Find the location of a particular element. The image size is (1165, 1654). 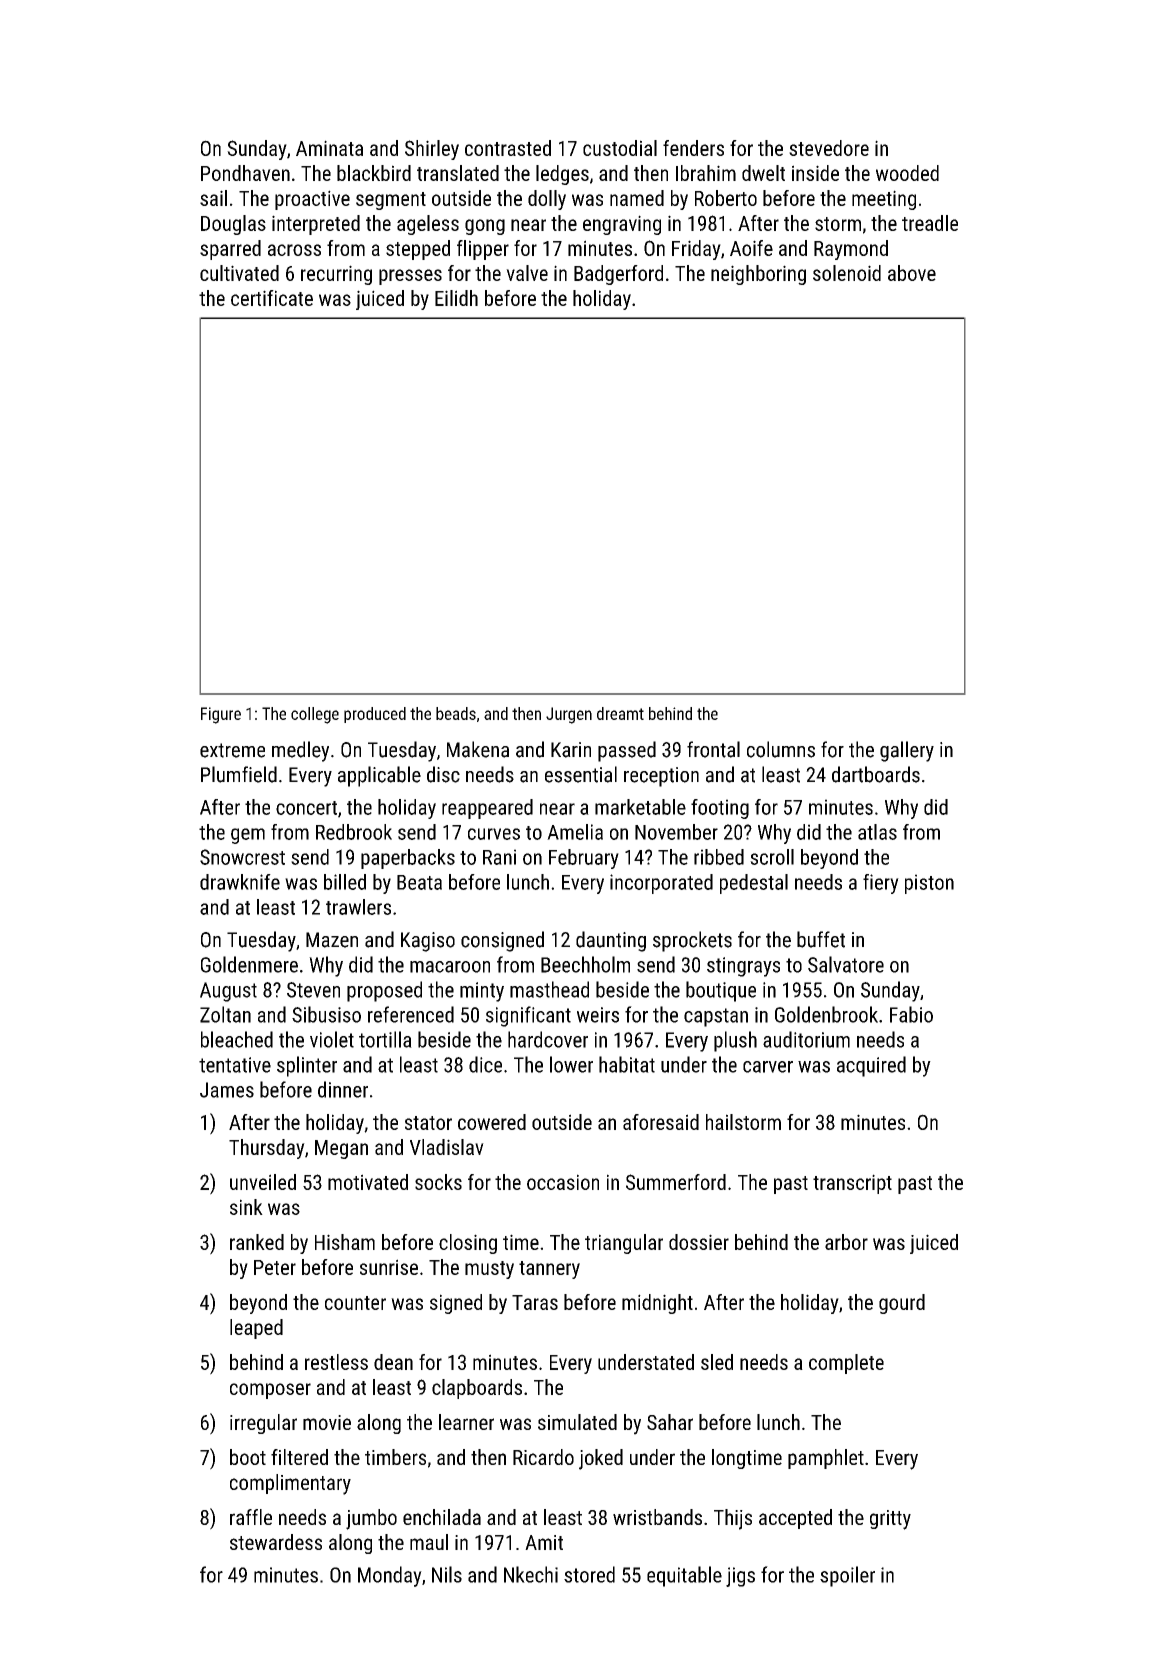

Sahar is located at coordinates (670, 1422).
